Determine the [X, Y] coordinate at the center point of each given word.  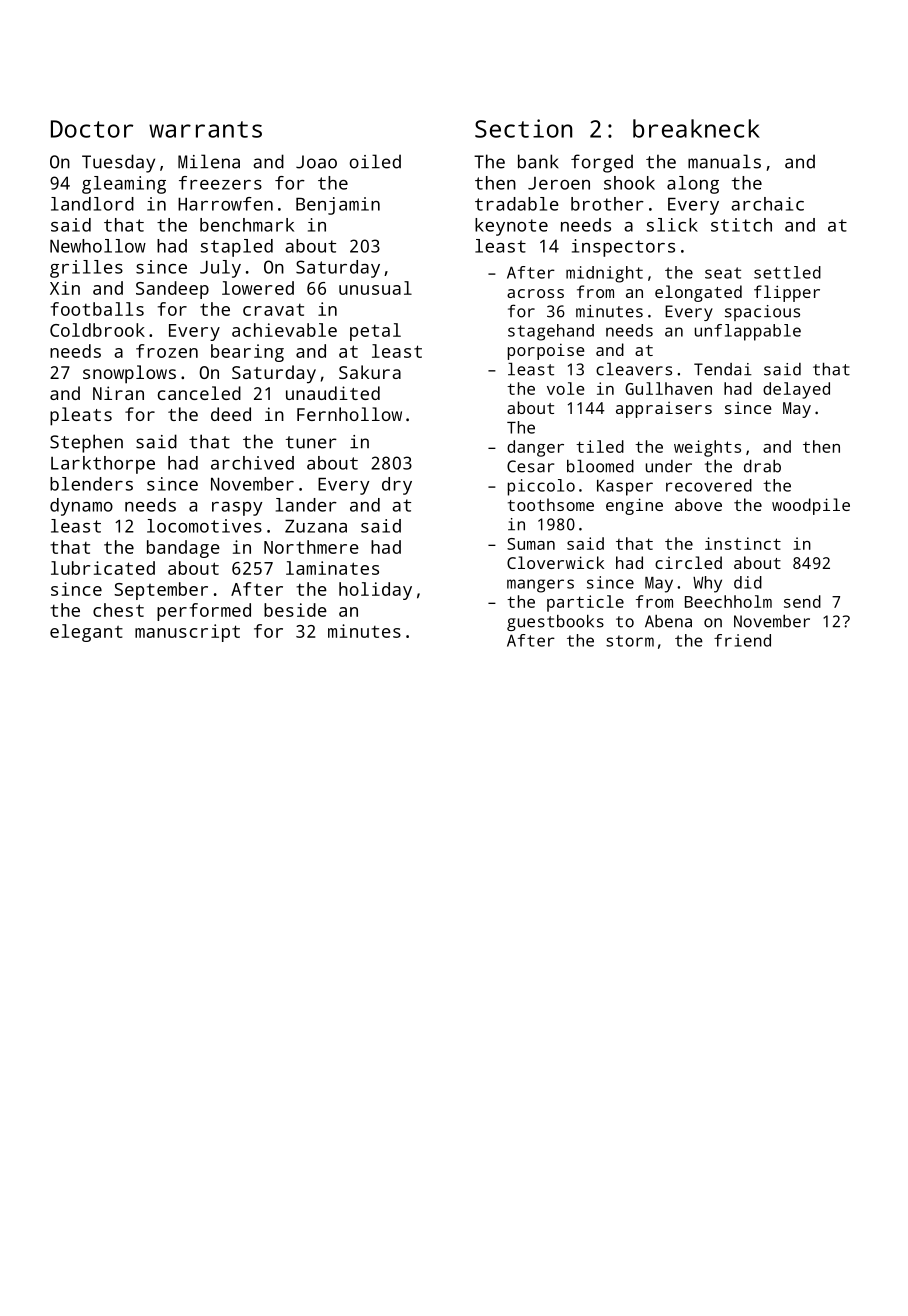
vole [566, 388]
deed [231, 414]
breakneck [696, 128]
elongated [698, 293]
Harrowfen [225, 204]
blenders [91, 484]
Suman [531, 544]
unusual [375, 288]
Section [523, 128]
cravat [273, 310]
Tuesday [118, 163]
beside [295, 610]
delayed [796, 390]
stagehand [551, 332]
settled [787, 272]
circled [688, 562]
